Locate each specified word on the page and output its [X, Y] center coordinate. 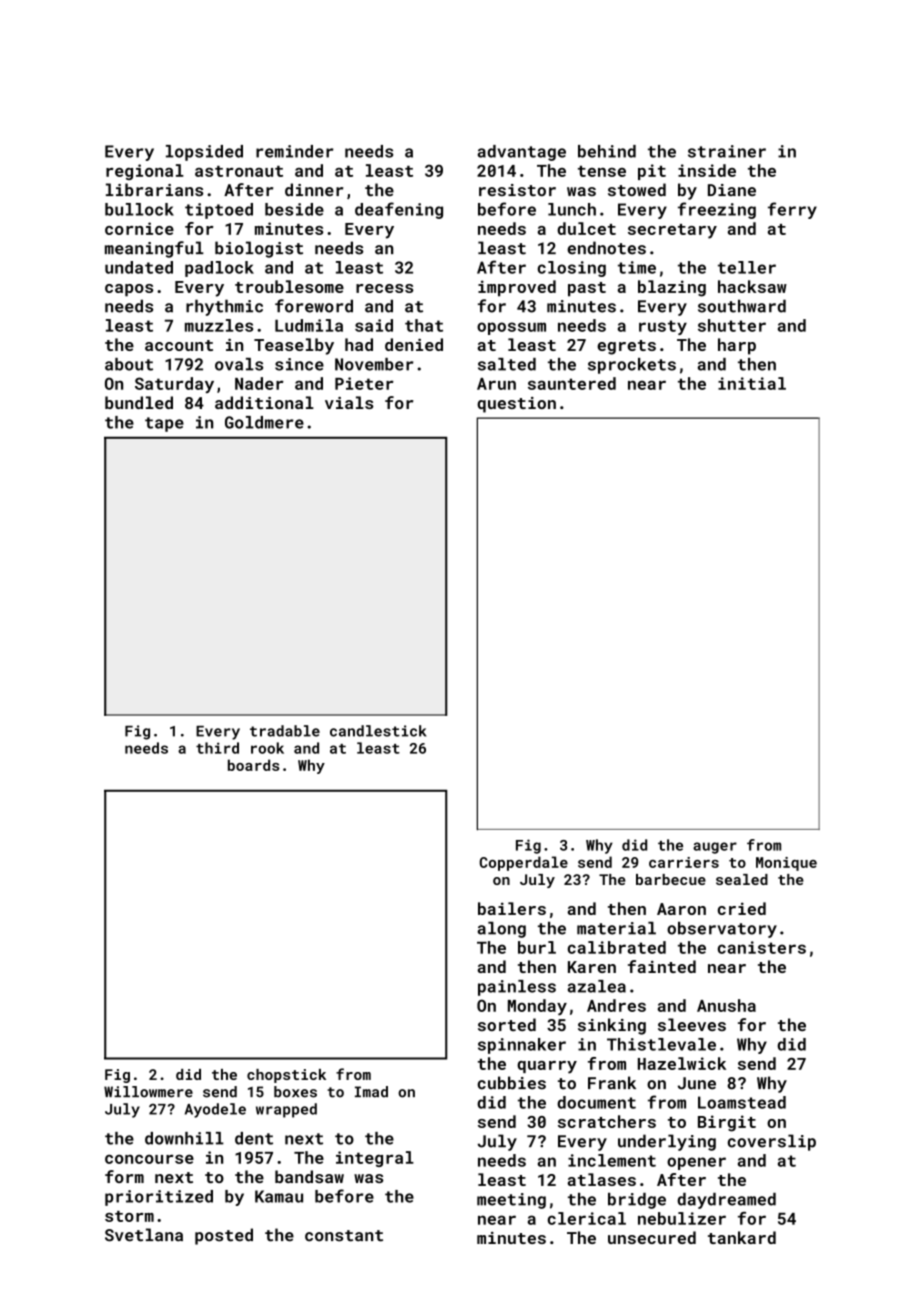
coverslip [772, 1142]
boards [254, 765]
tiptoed [219, 211]
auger [715, 848]
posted [224, 1236]
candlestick [378, 731]
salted [507, 364]
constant [344, 1236]
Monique [786, 864]
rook [267, 748]
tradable [285, 731]
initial [752, 383]
